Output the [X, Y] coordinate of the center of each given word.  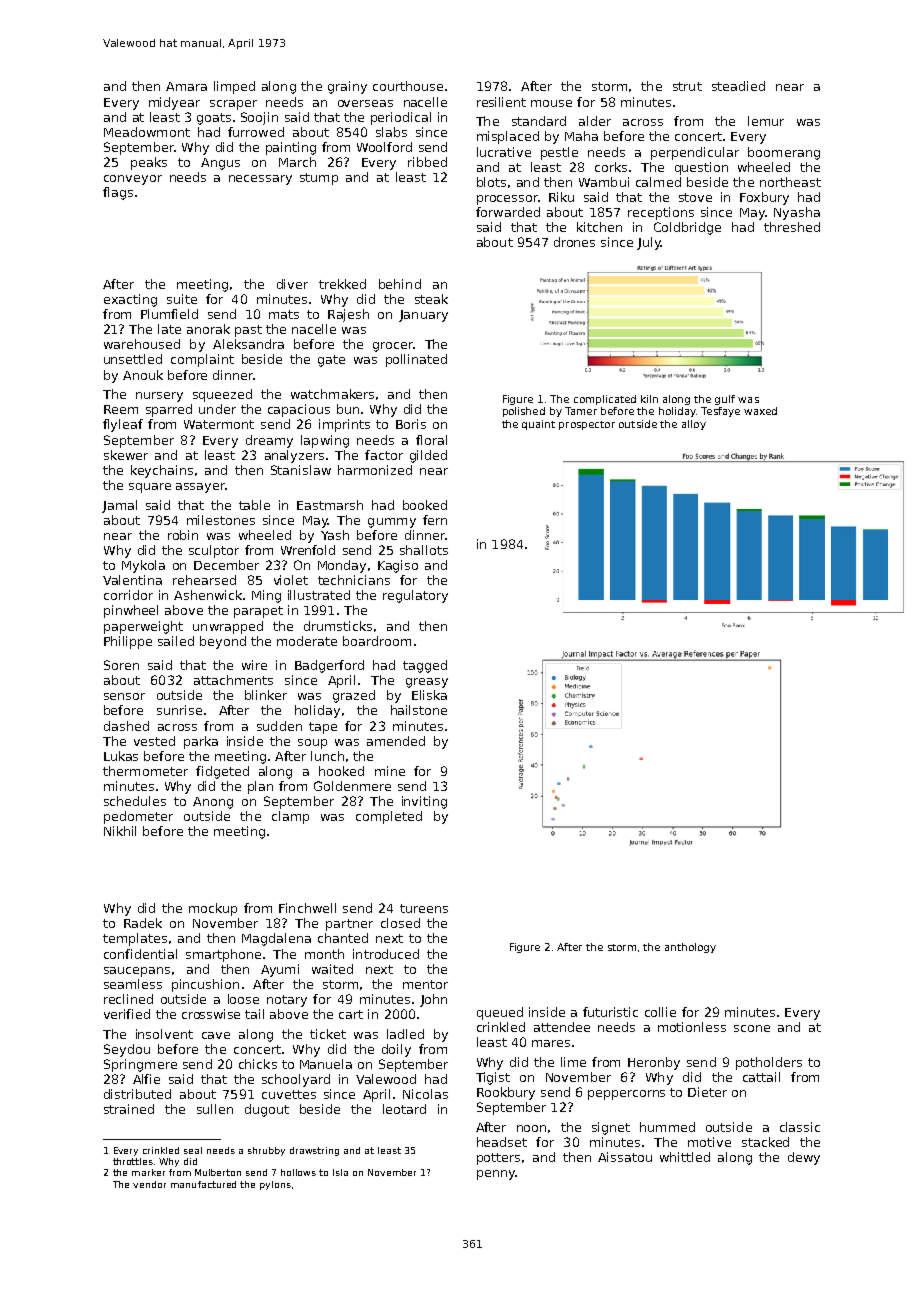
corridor [128, 595]
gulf [725, 400]
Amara [186, 86]
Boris [411, 424]
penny [496, 1175]
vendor [149, 1184]
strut [687, 86]
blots [491, 182]
